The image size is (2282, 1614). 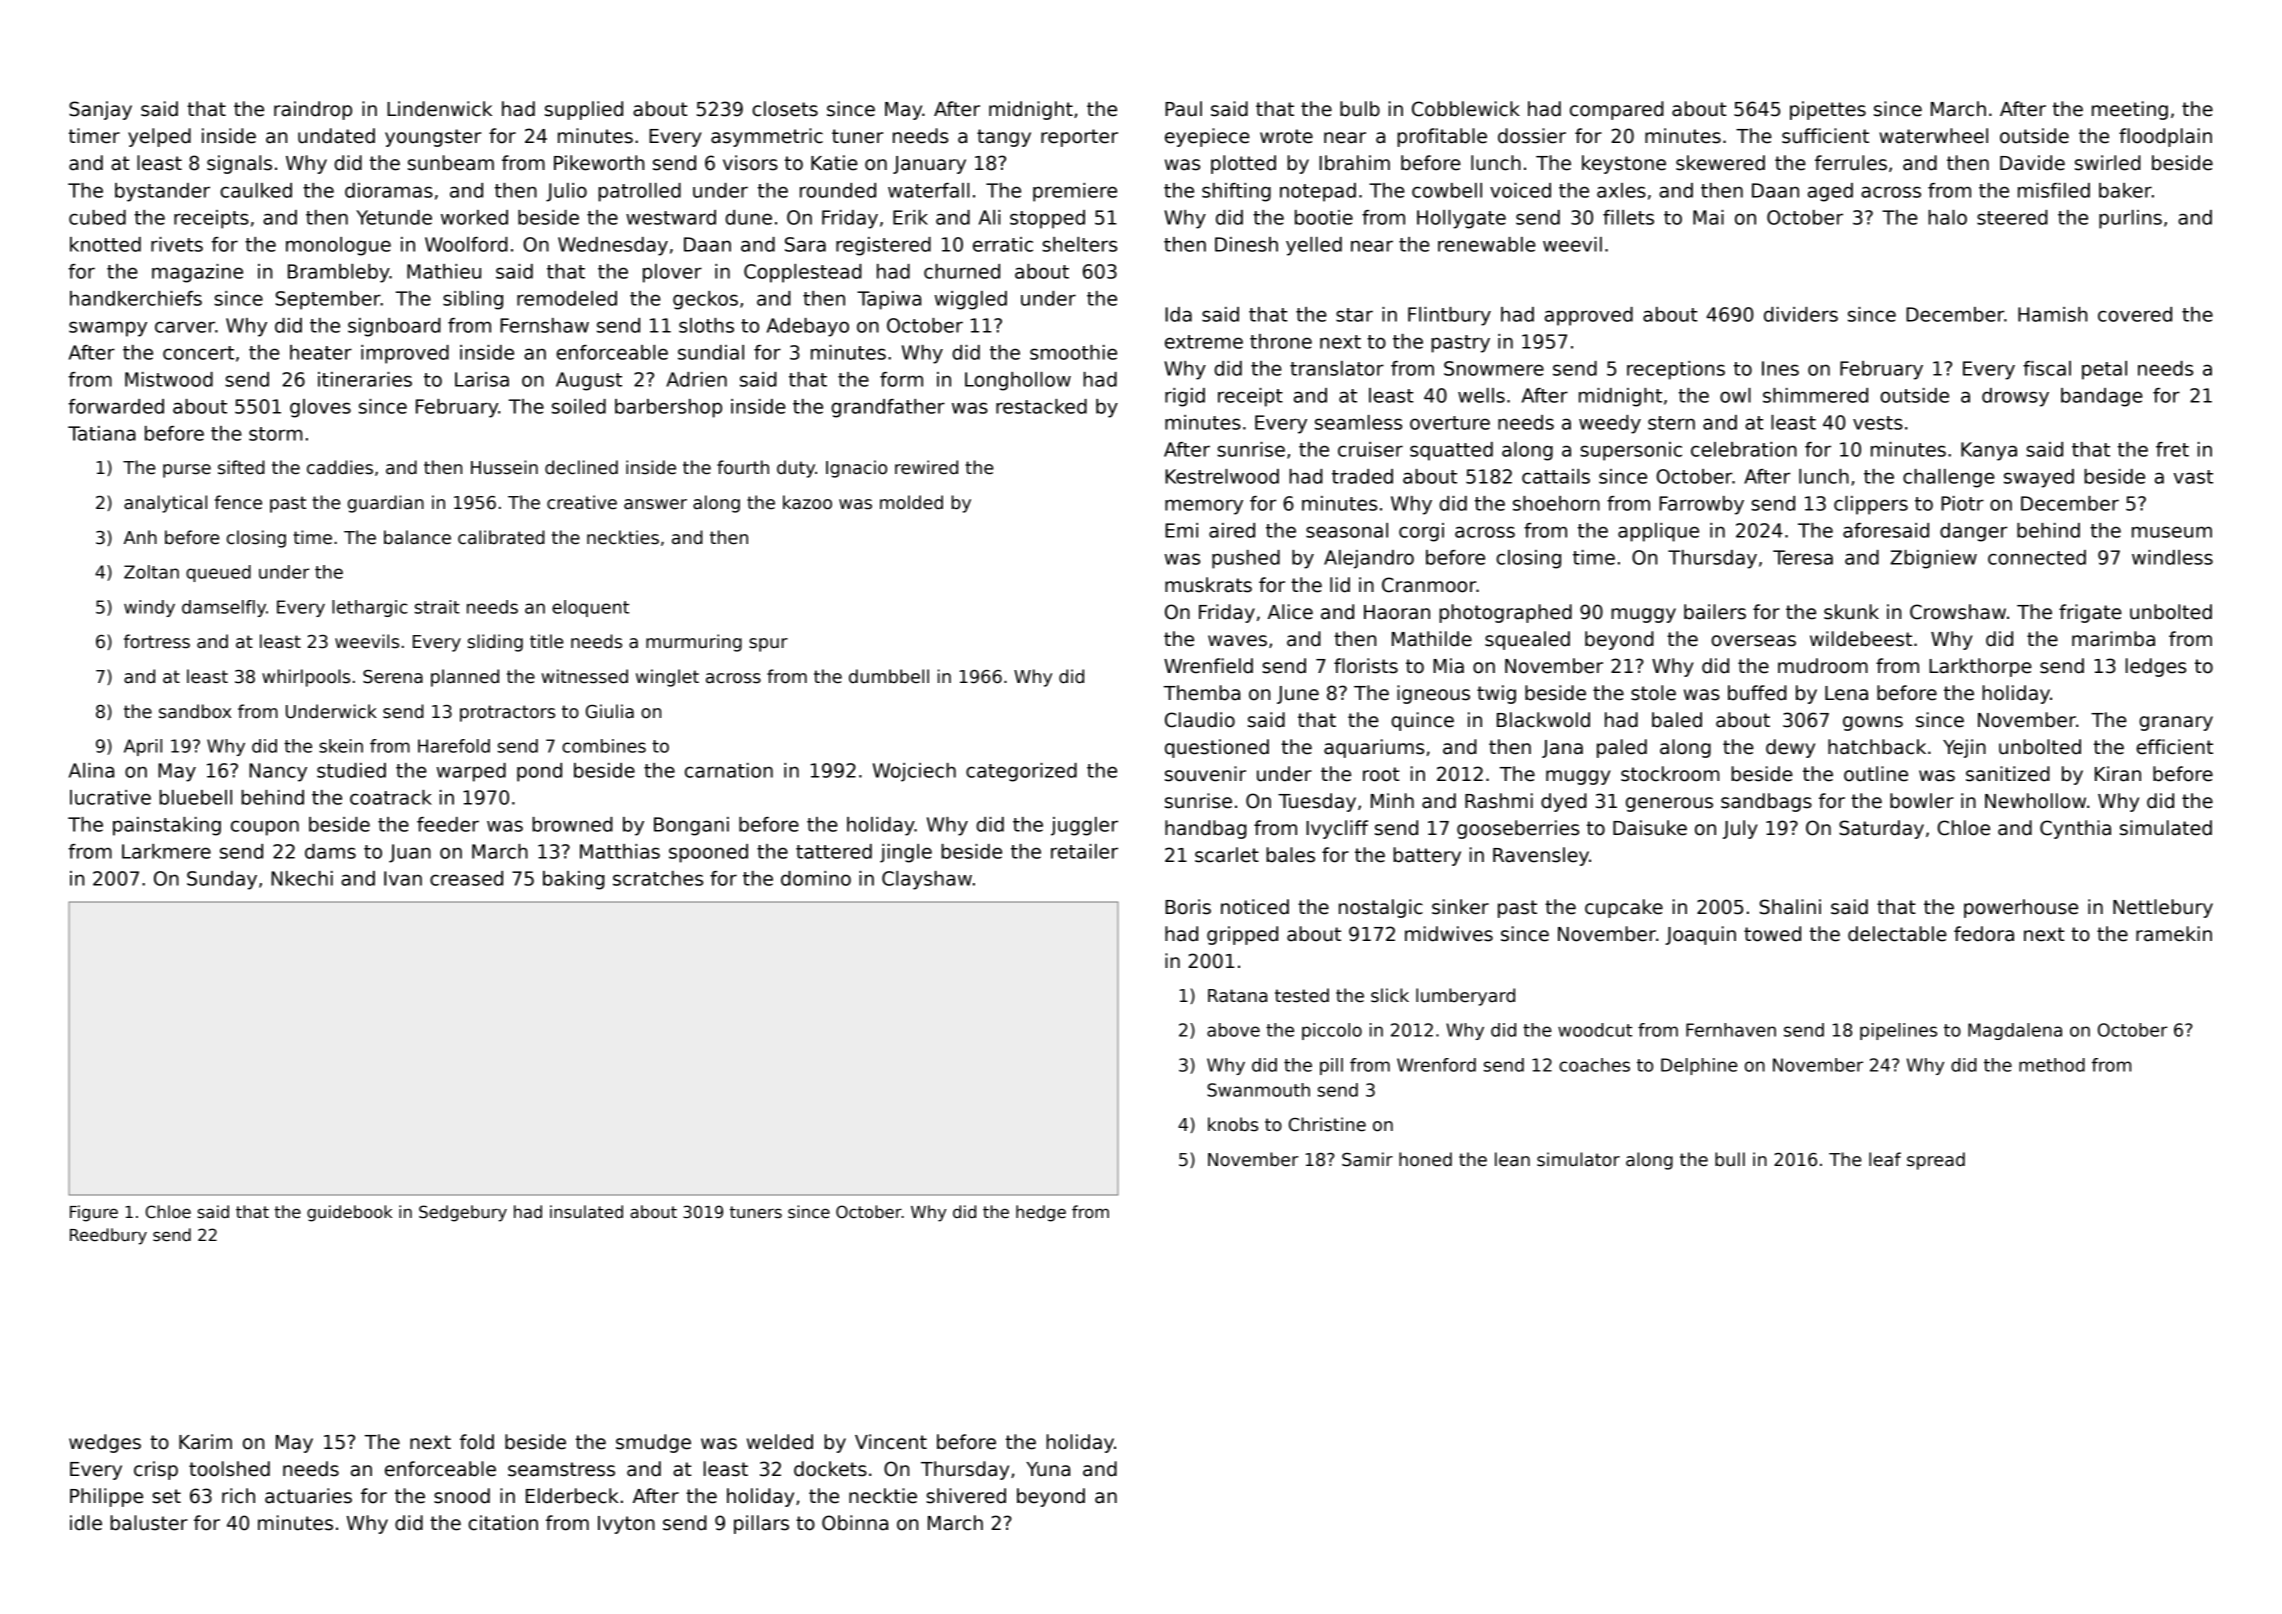 What do you see at coordinates (574, 880) in the screenshot?
I see `baking` at bounding box center [574, 880].
